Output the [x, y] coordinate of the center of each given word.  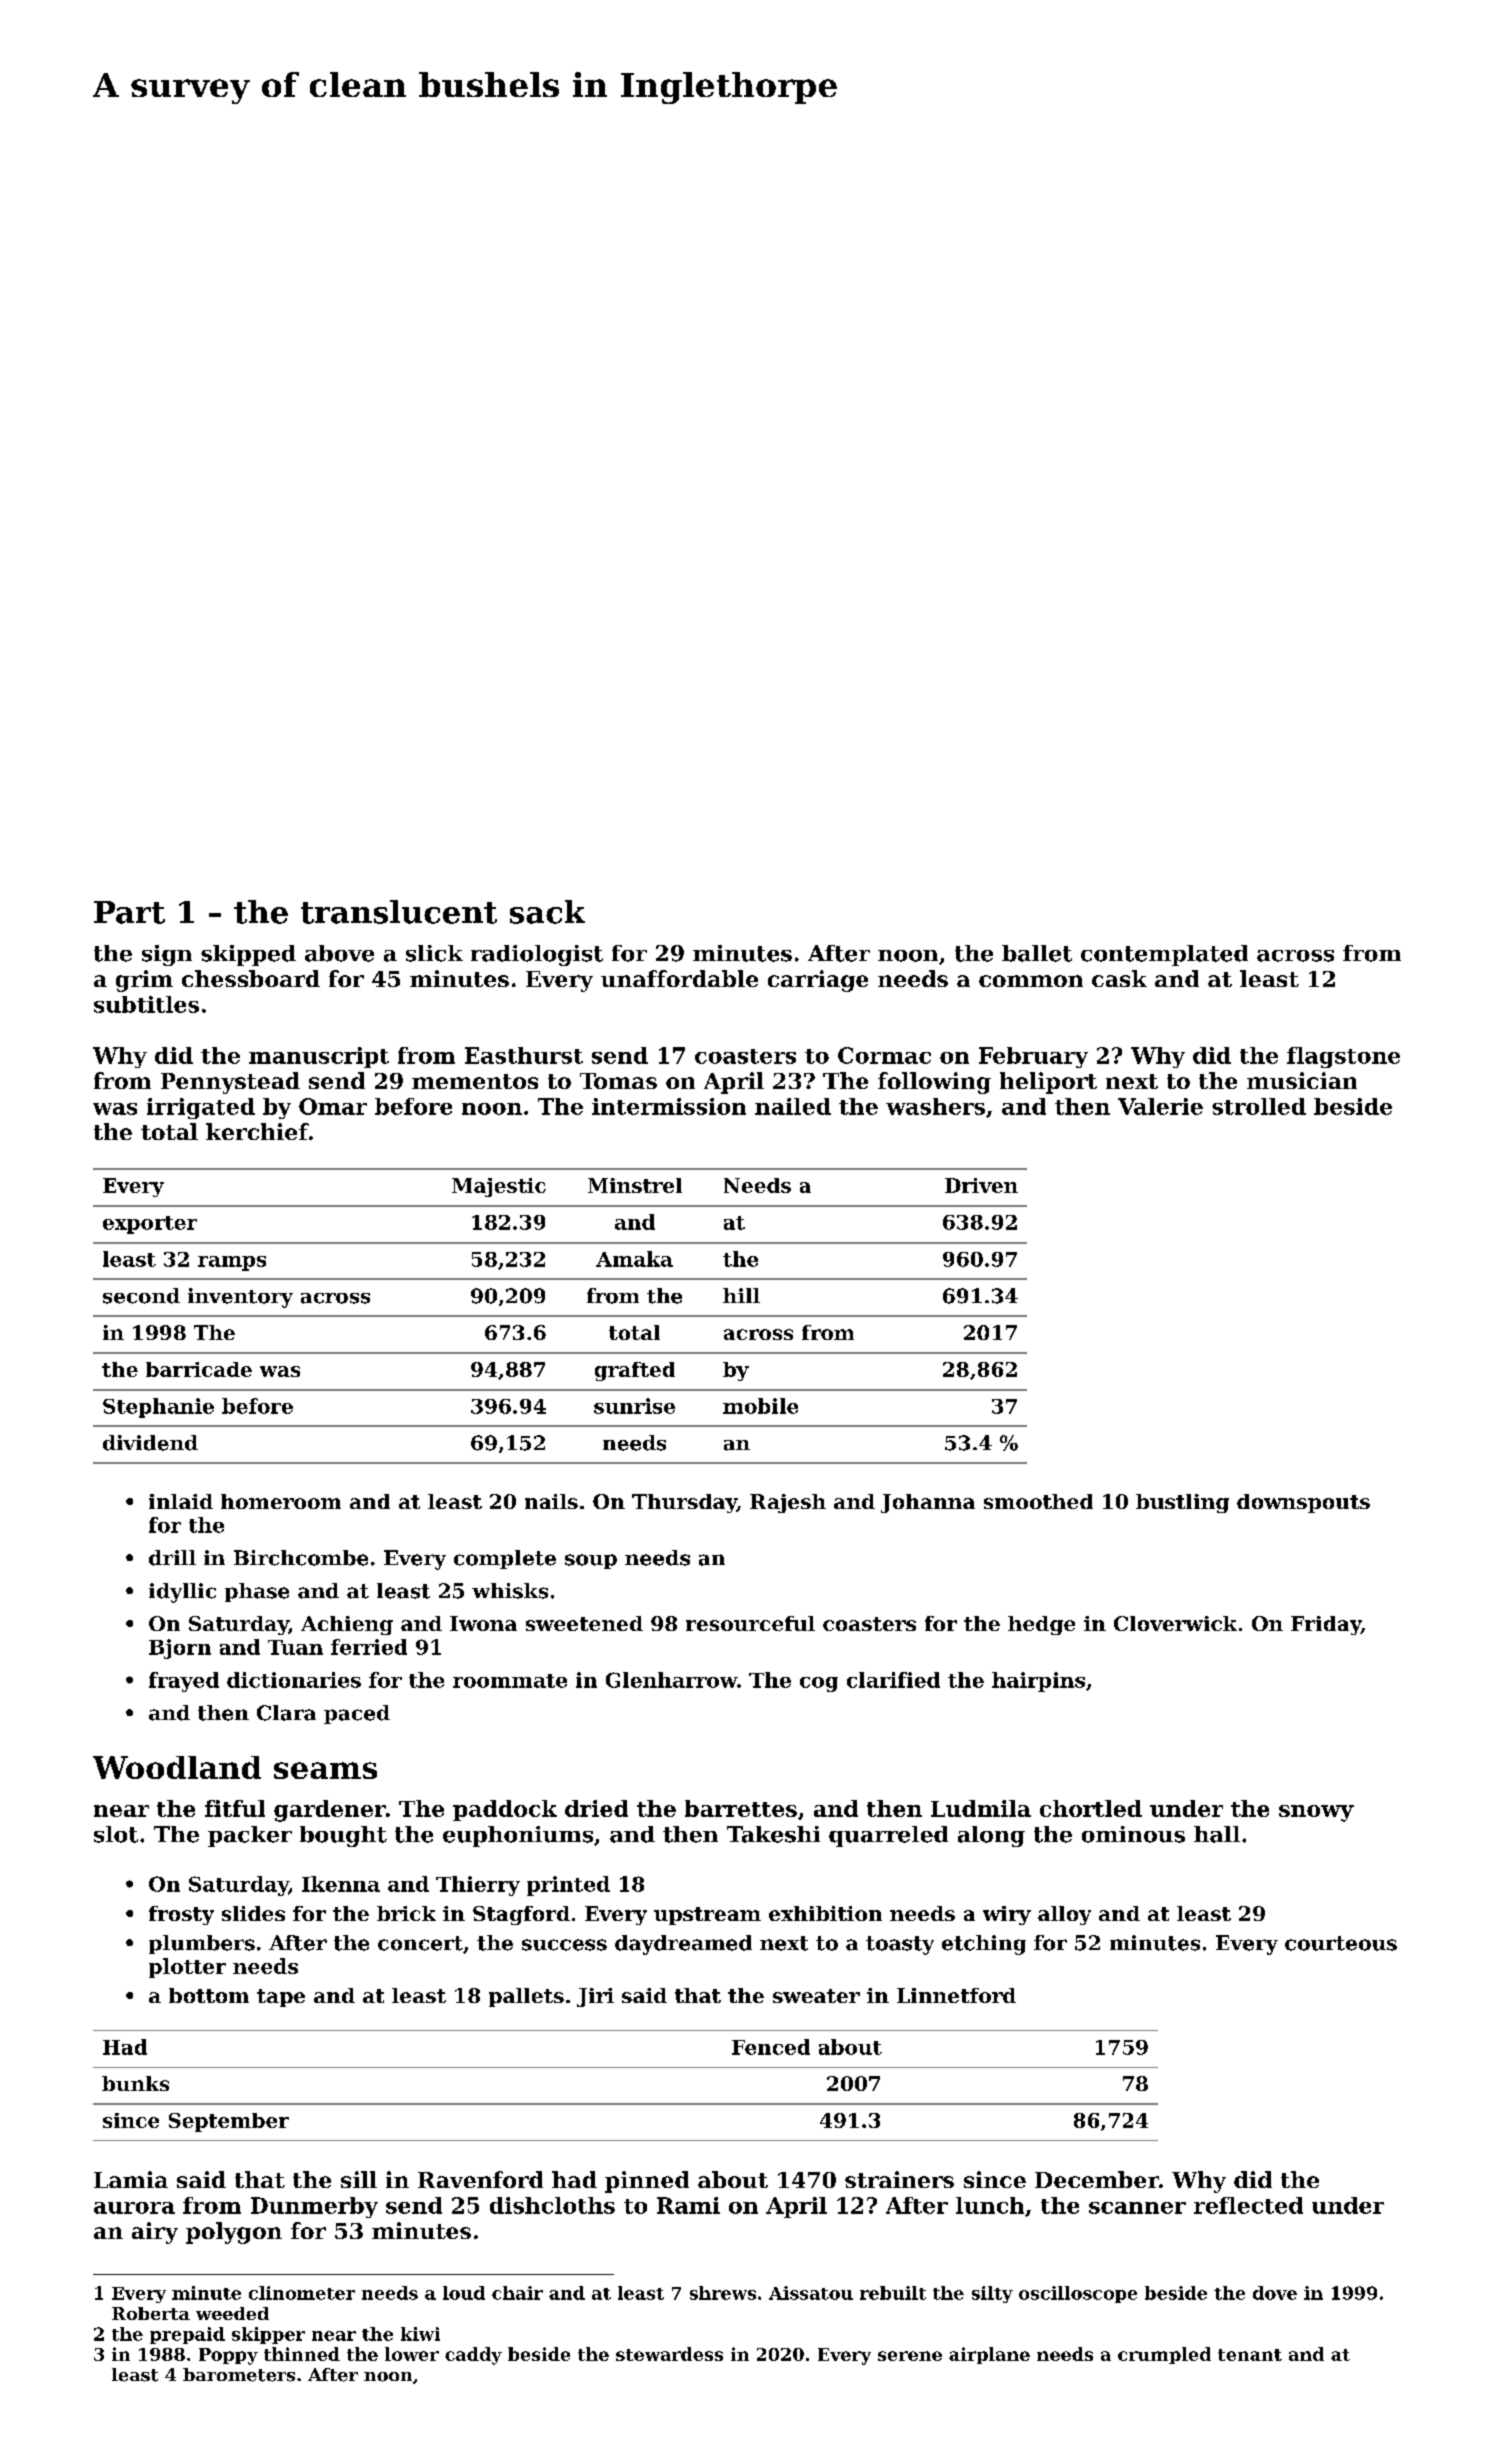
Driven [981, 1185]
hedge [1041, 1625]
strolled [1259, 1106]
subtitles [146, 1004]
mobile [760, 1406]
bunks [135, 2083]
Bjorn [180, 1649]
